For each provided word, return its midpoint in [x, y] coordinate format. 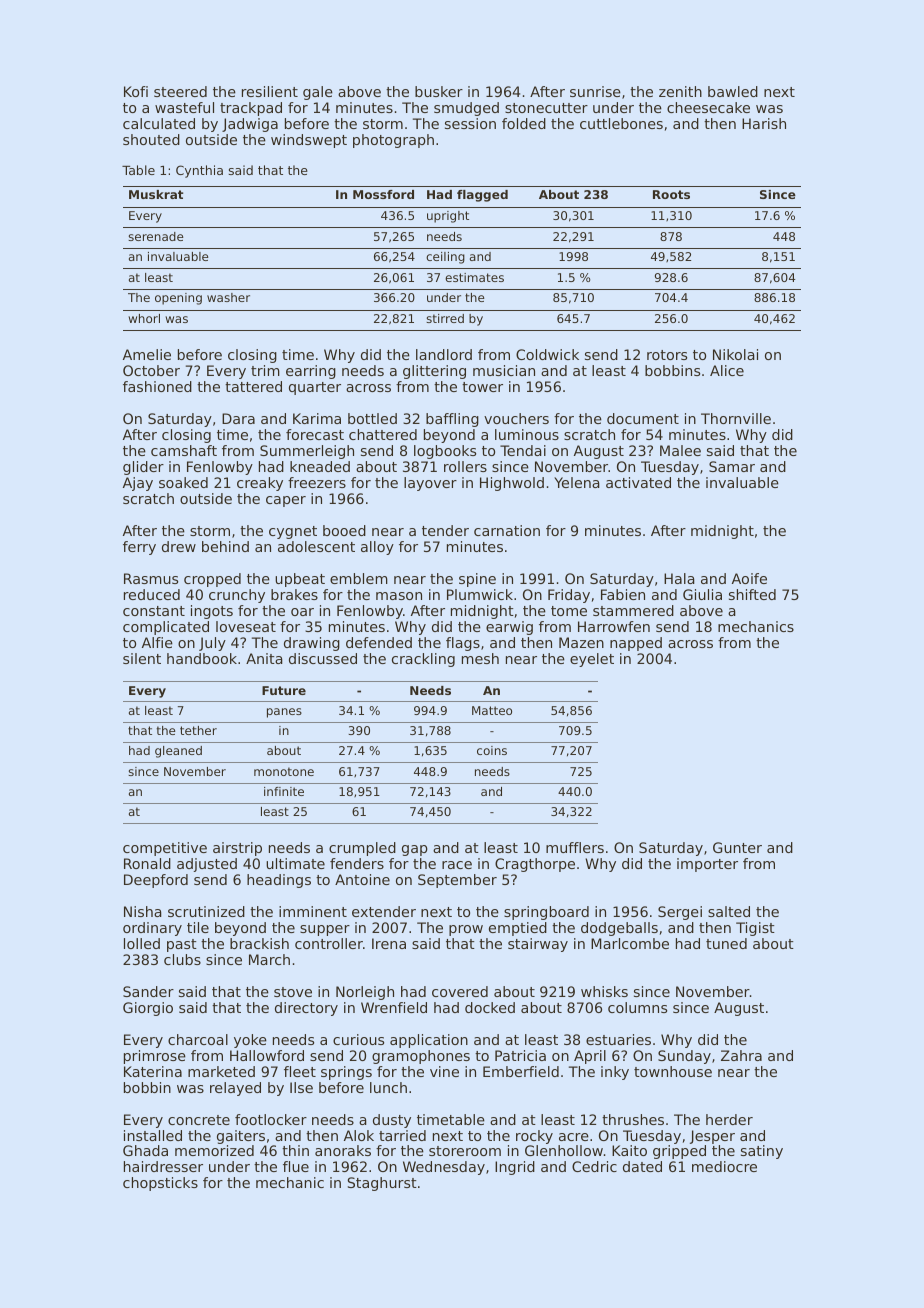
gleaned [178, 752]
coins [492, 750]
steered [180, 91]
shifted [752, 594]
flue [296, 1166]
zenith [680, 91]
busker [439, 91]
